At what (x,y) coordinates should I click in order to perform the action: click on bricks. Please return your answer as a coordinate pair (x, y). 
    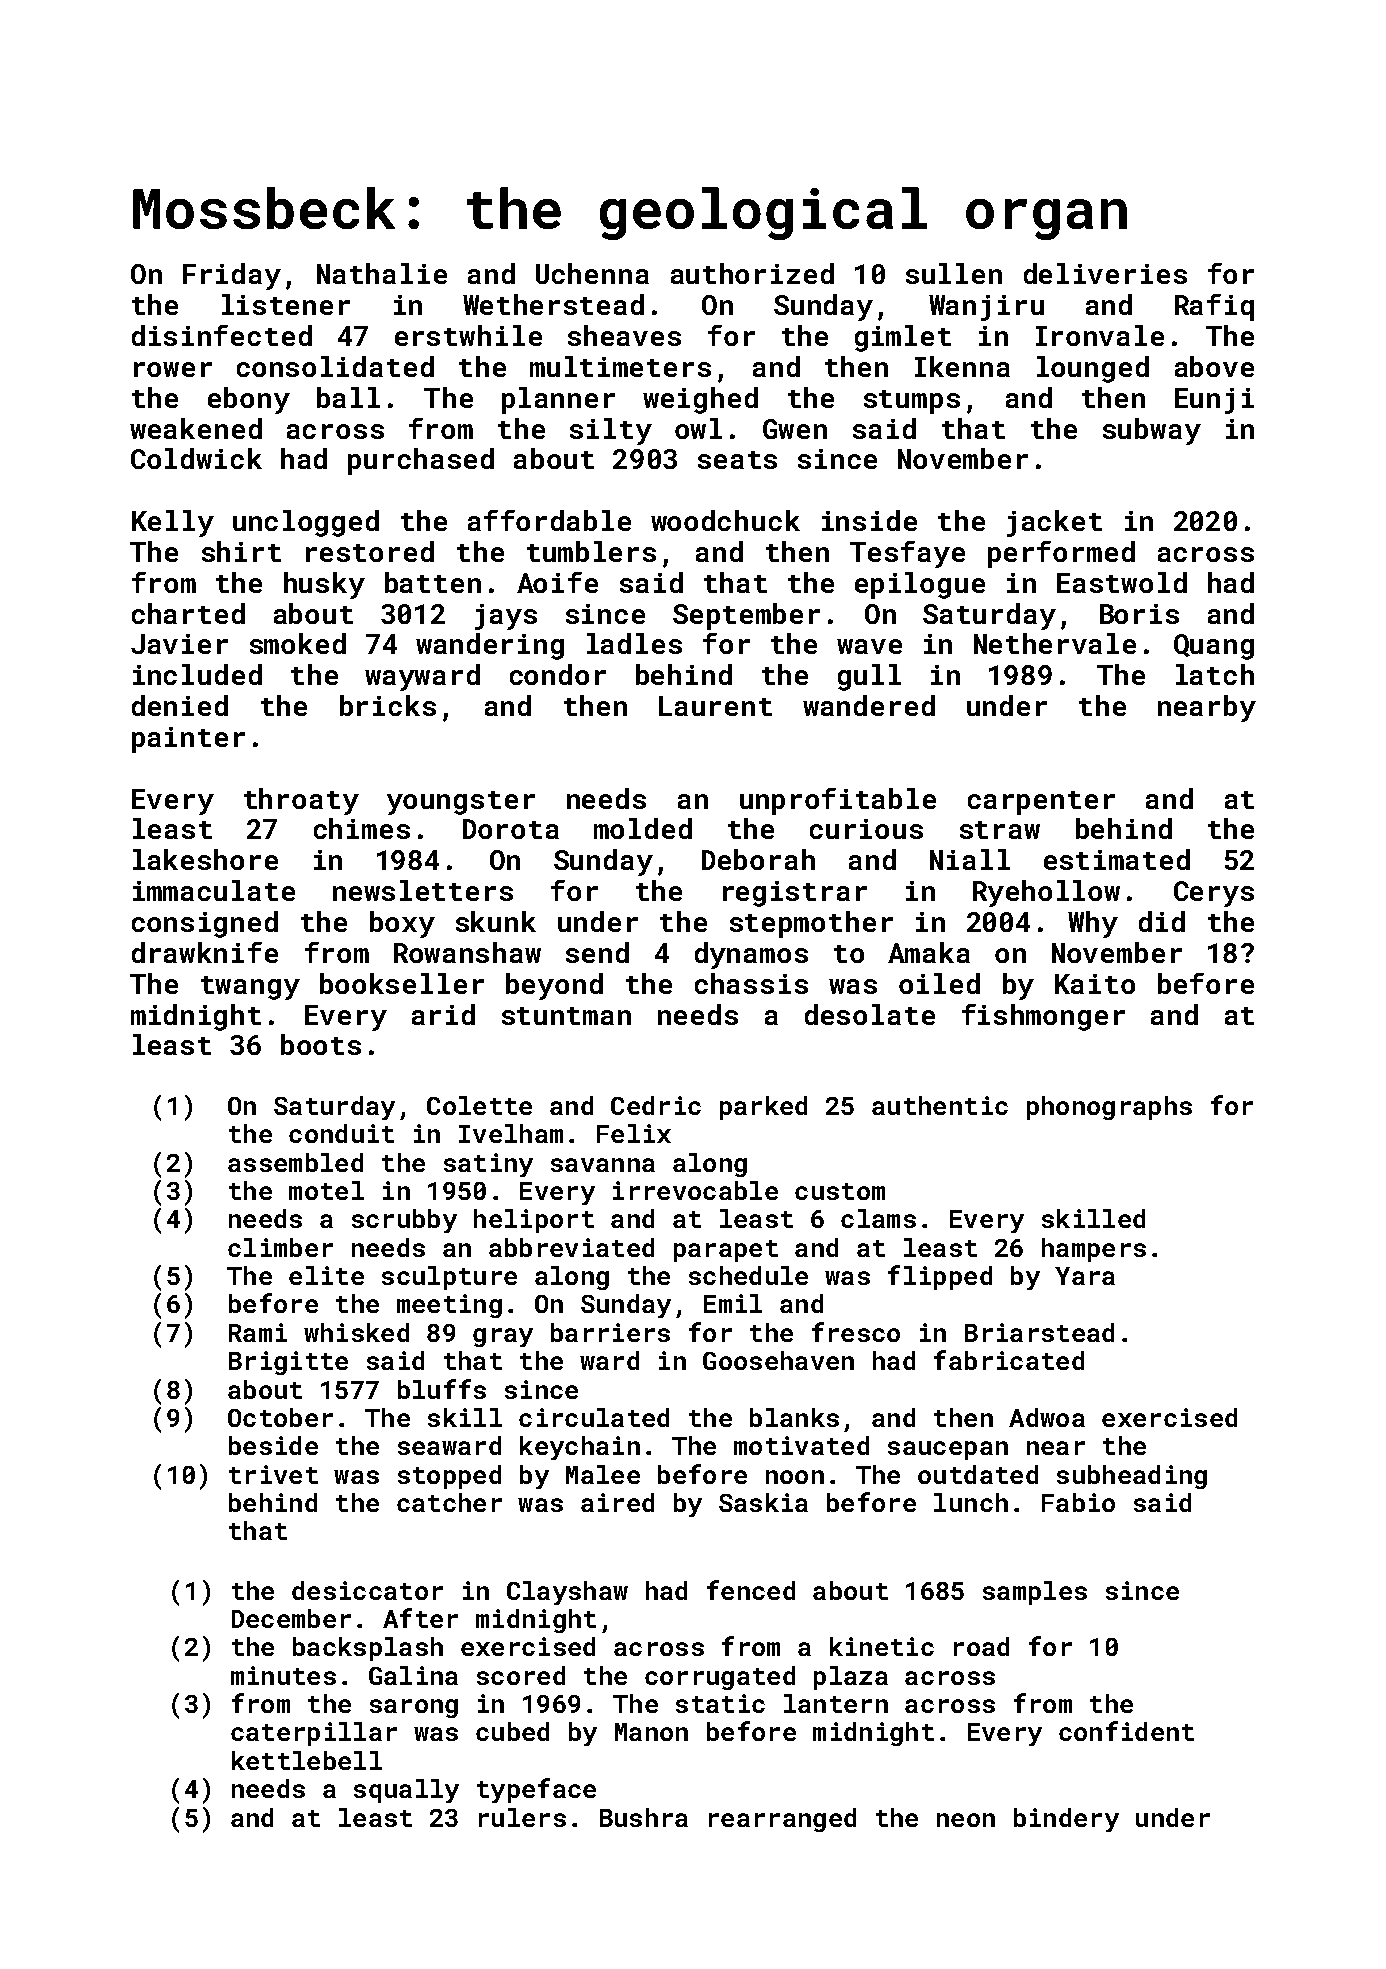
    Looking at the image, I should click on (388, 705).
